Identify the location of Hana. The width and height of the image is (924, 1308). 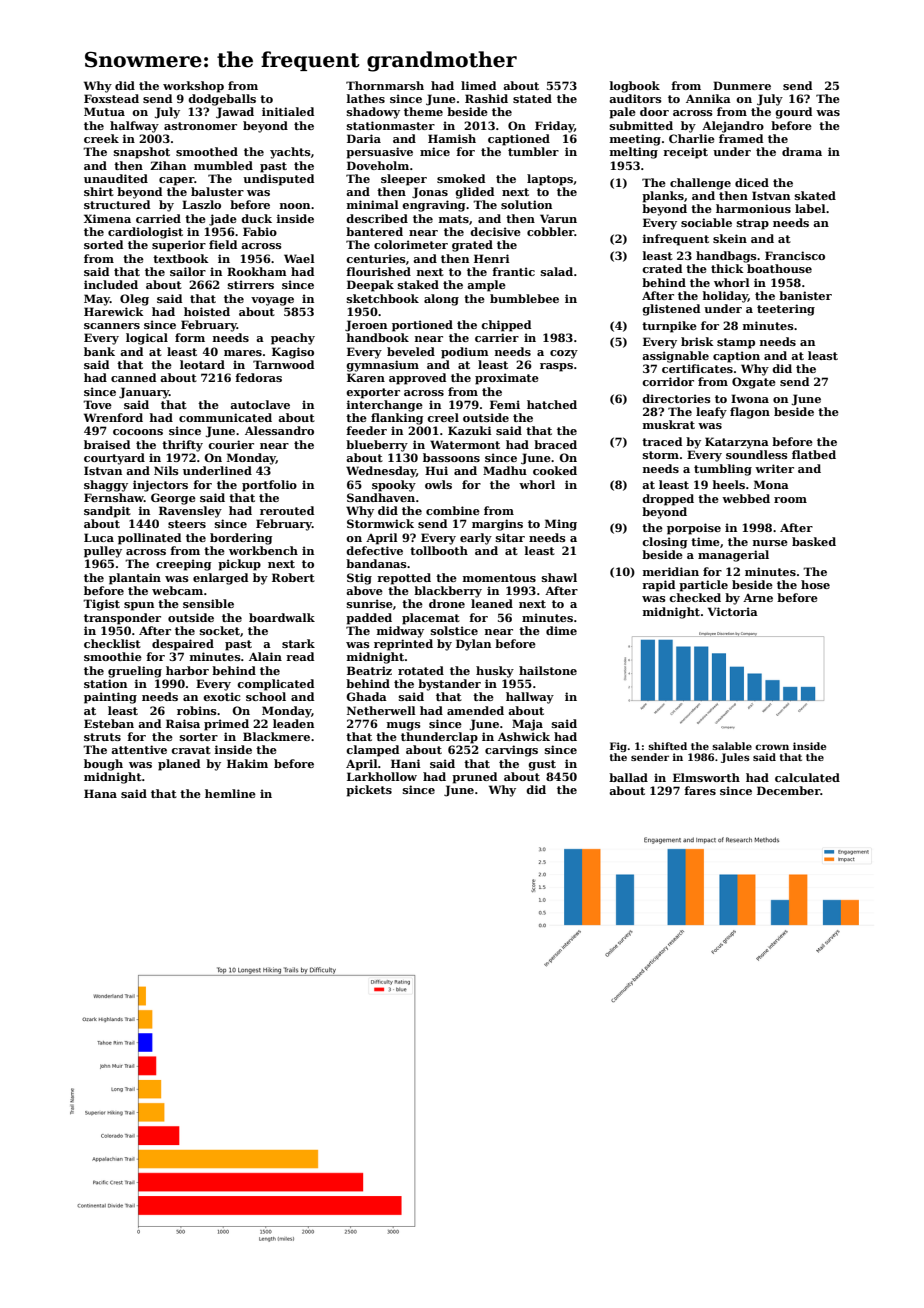
(100, 793).
